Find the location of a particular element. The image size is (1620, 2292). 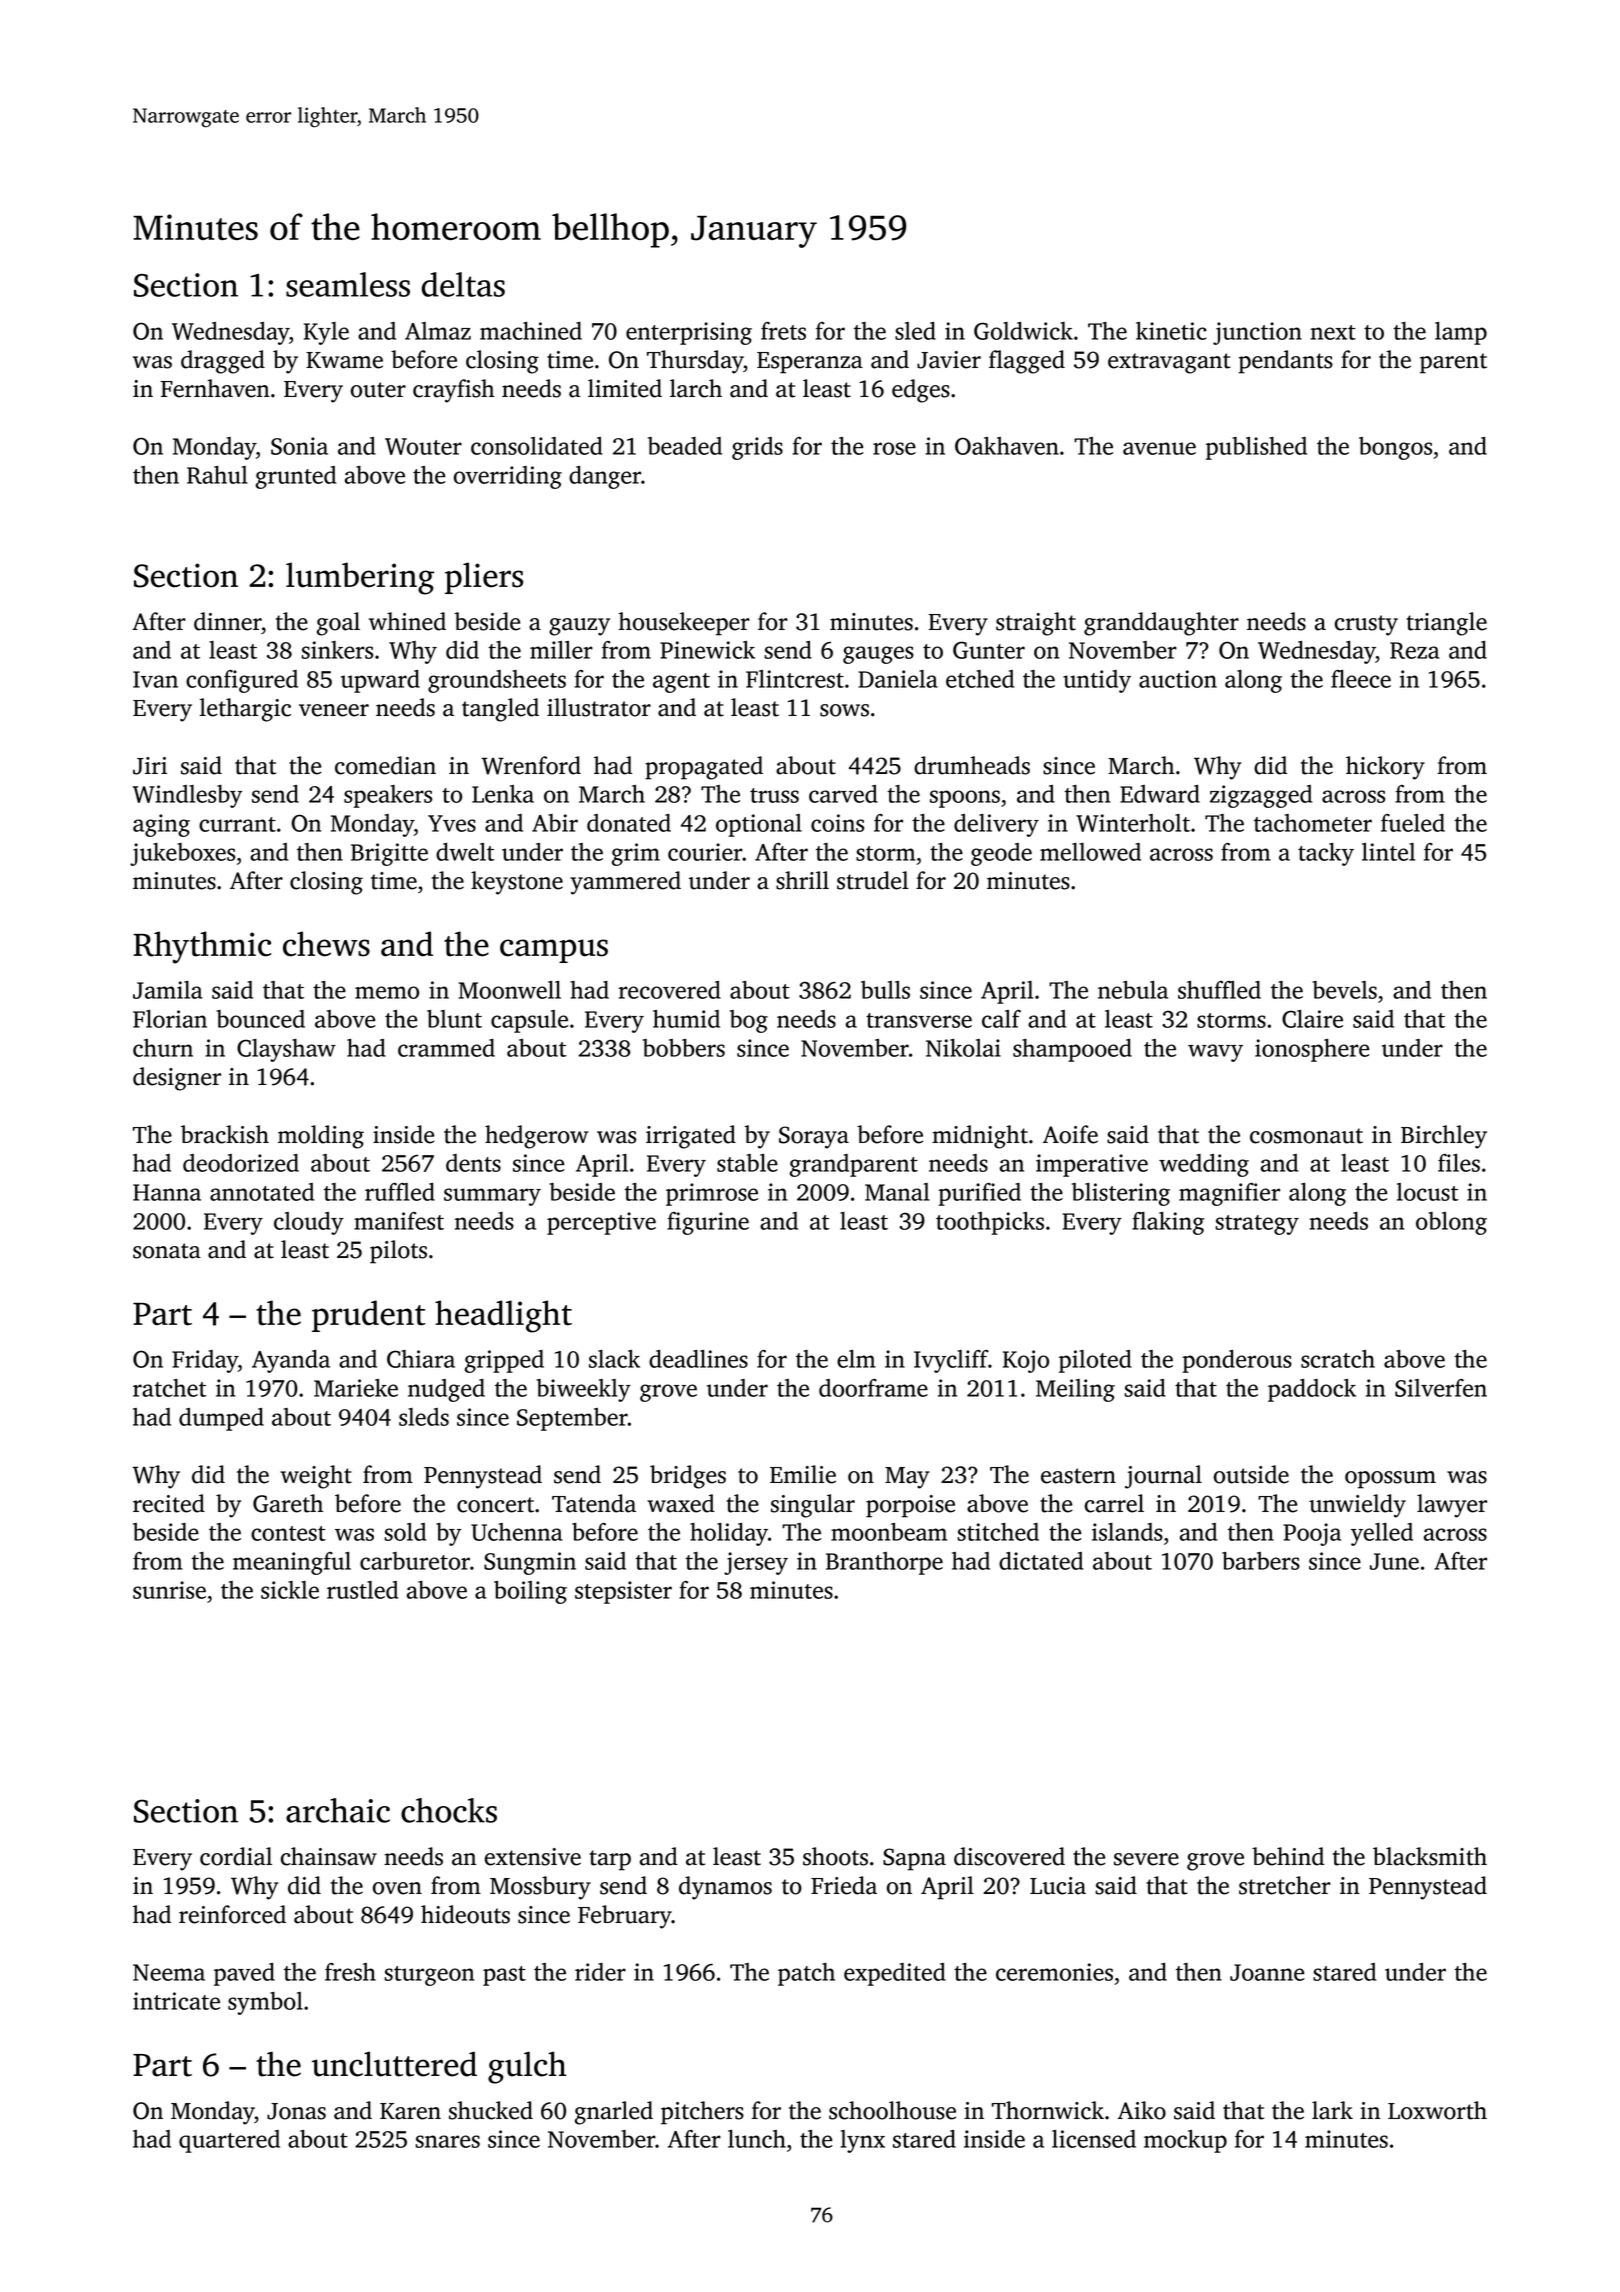

triangle is located at coordinates (1446, 624).
